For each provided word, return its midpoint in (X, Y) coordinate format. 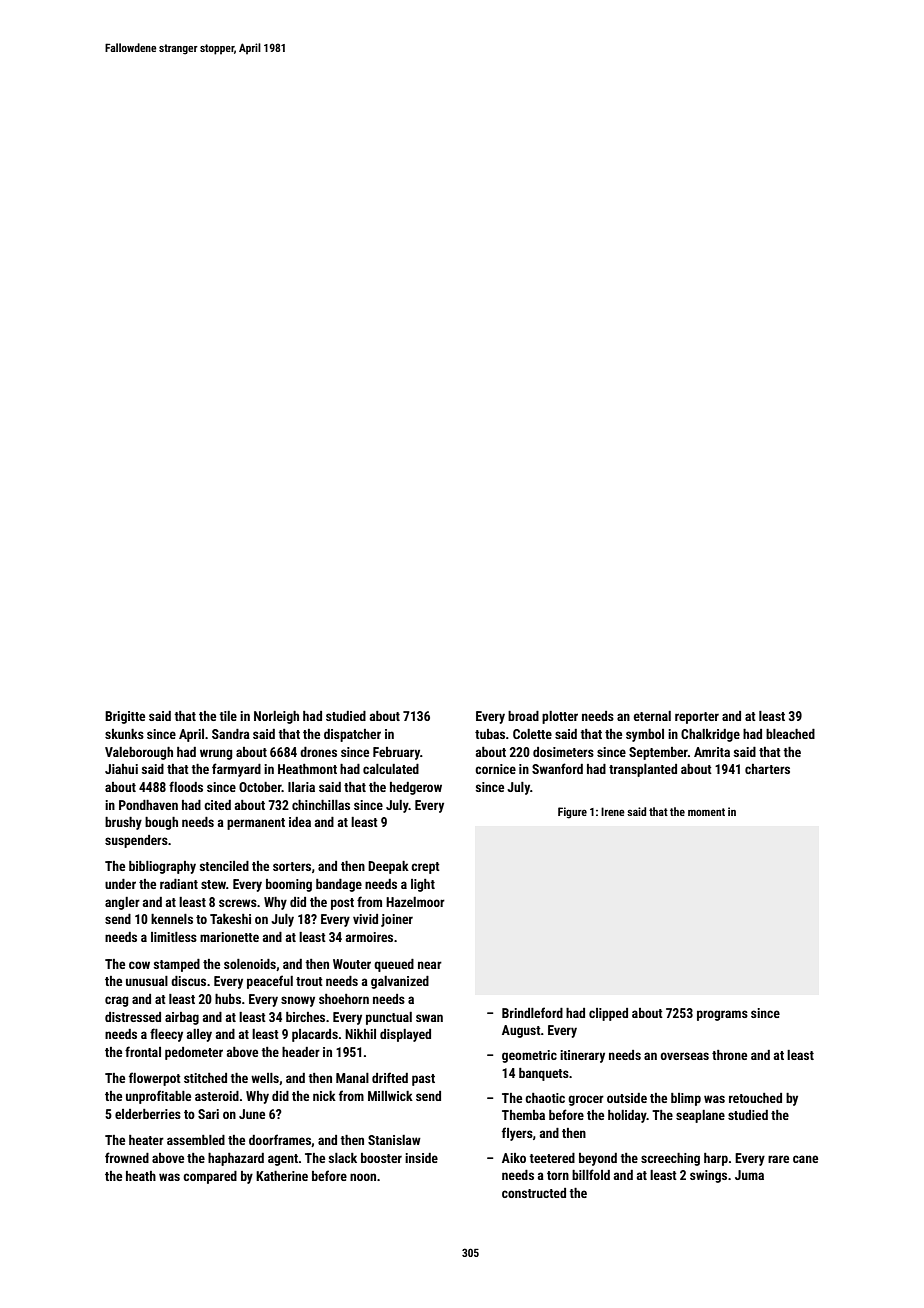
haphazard (236, 1159)
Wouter (352, 964)
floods (186, 786)
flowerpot (155, 1079)
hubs (228, 999)
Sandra (231, 734)
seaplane (700, 1116)
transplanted (643, 770)
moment (706, 812)
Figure (572, 813)
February (396, 753)
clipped (608, 1014)
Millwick (390, 1096)
